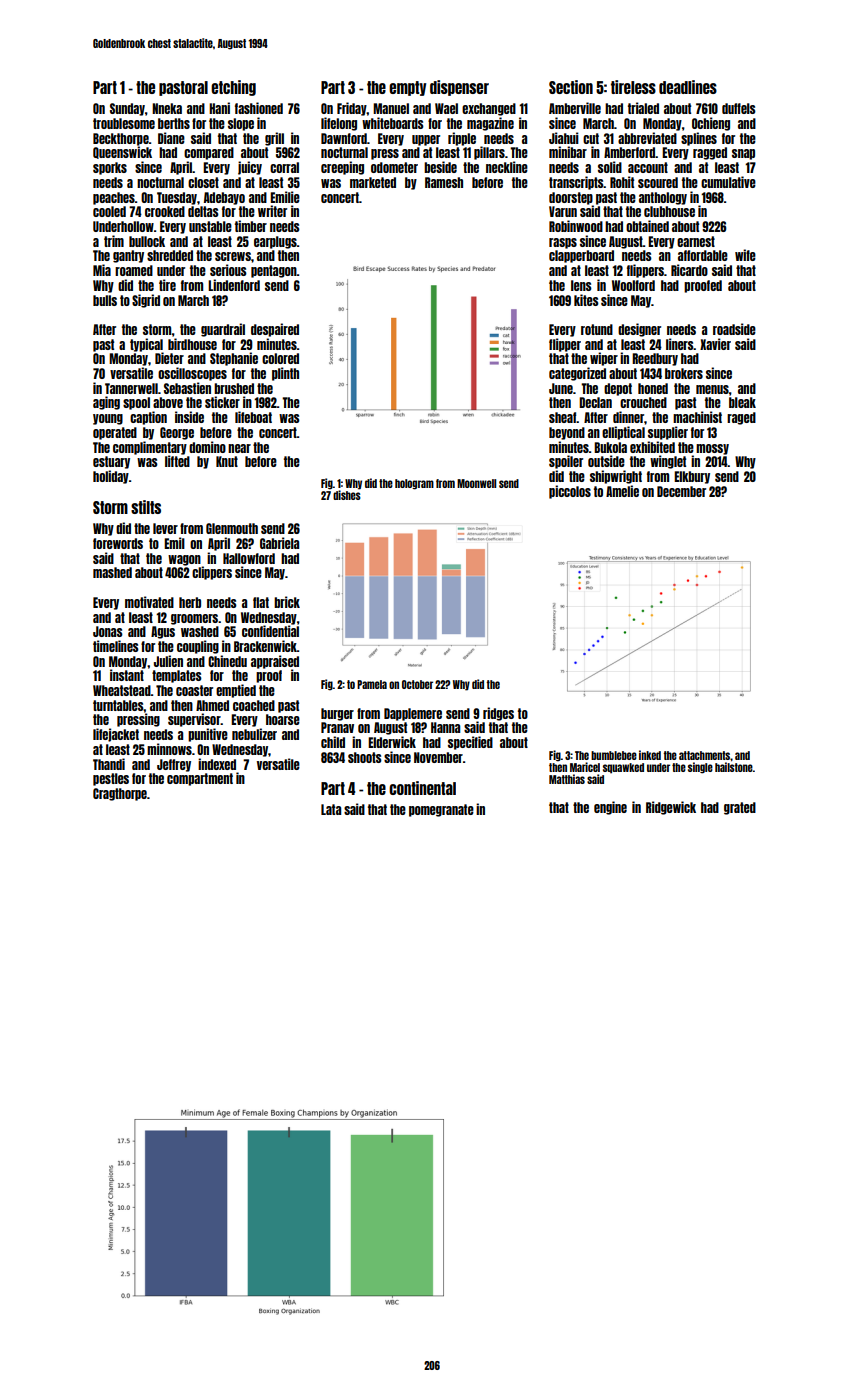 The image size is (849, 1400). I want to click on marketed, so click(373, 182).
